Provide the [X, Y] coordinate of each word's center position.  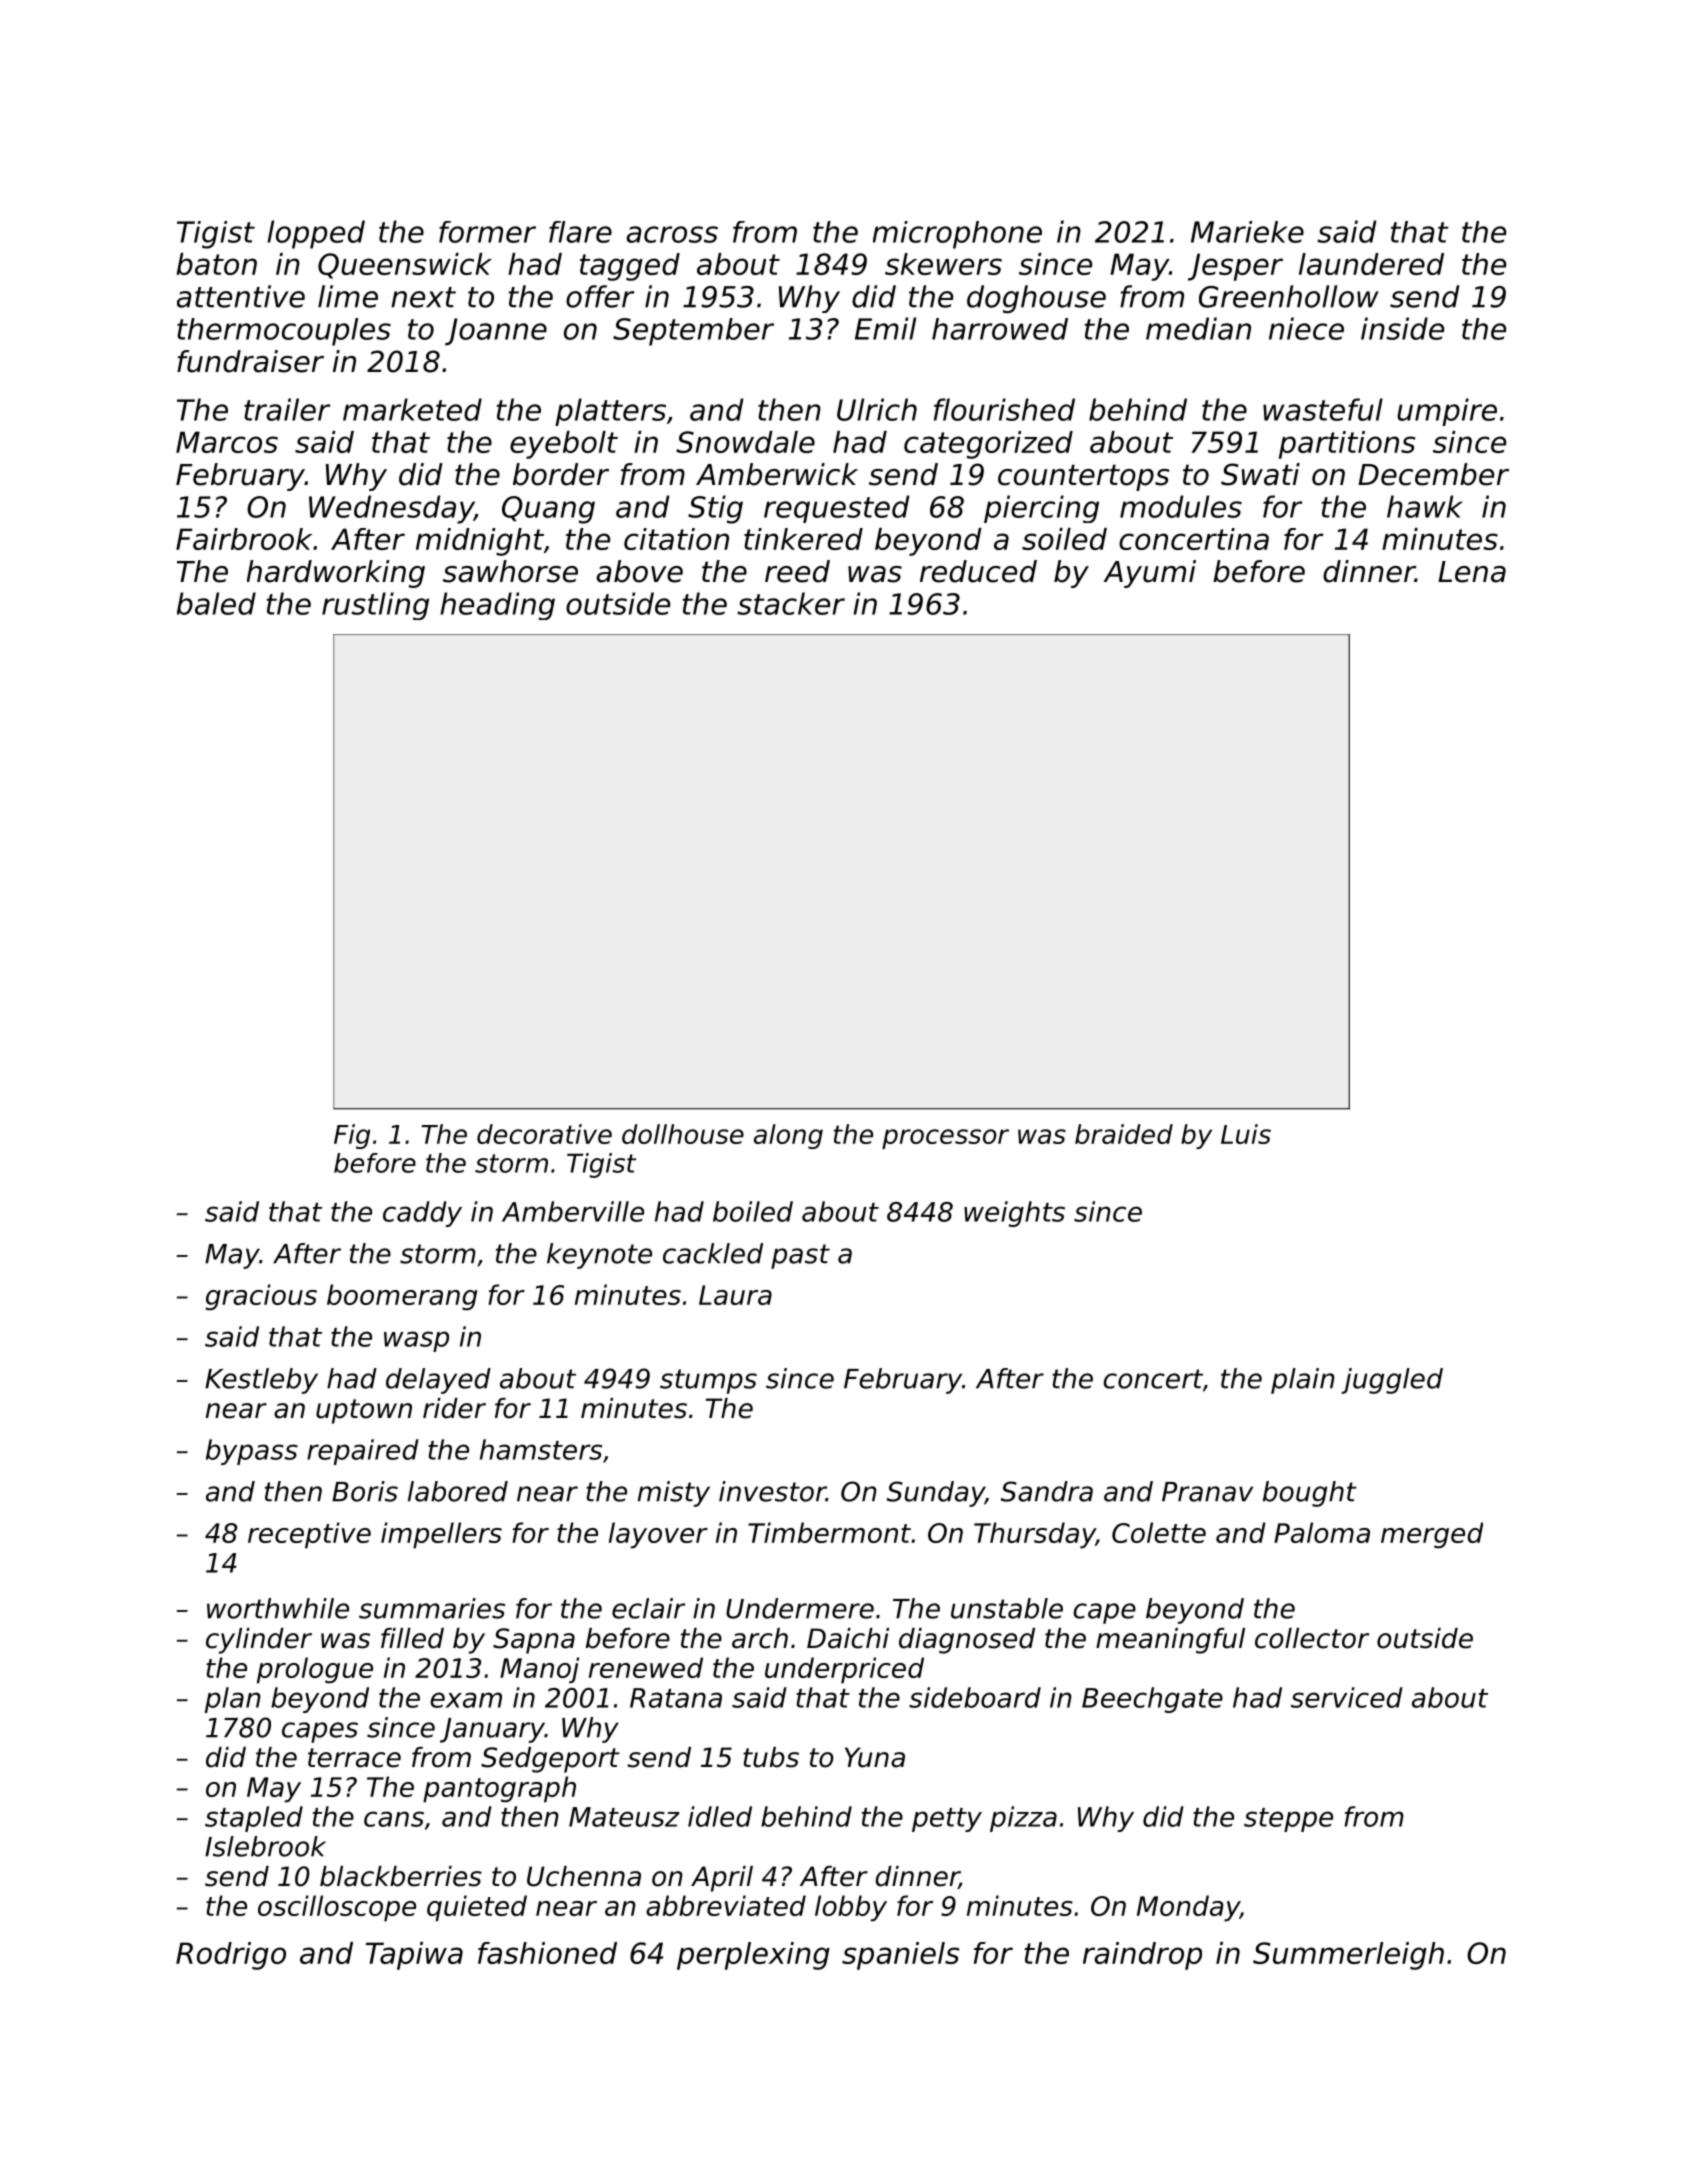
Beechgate [1152, 1700]
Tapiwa [414, 1956]
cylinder [259, 1641]
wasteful [1323, 409]
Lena [1472, 572]
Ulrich [877, 409]
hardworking [336, 574]
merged [1432, 1535]
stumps [708, 1381]
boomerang [402, 1297]
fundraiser [250, 361]
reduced [978, 571]
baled [216, 603]
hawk [1425, 506]
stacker [791, 603]
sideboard [975, 1697]
